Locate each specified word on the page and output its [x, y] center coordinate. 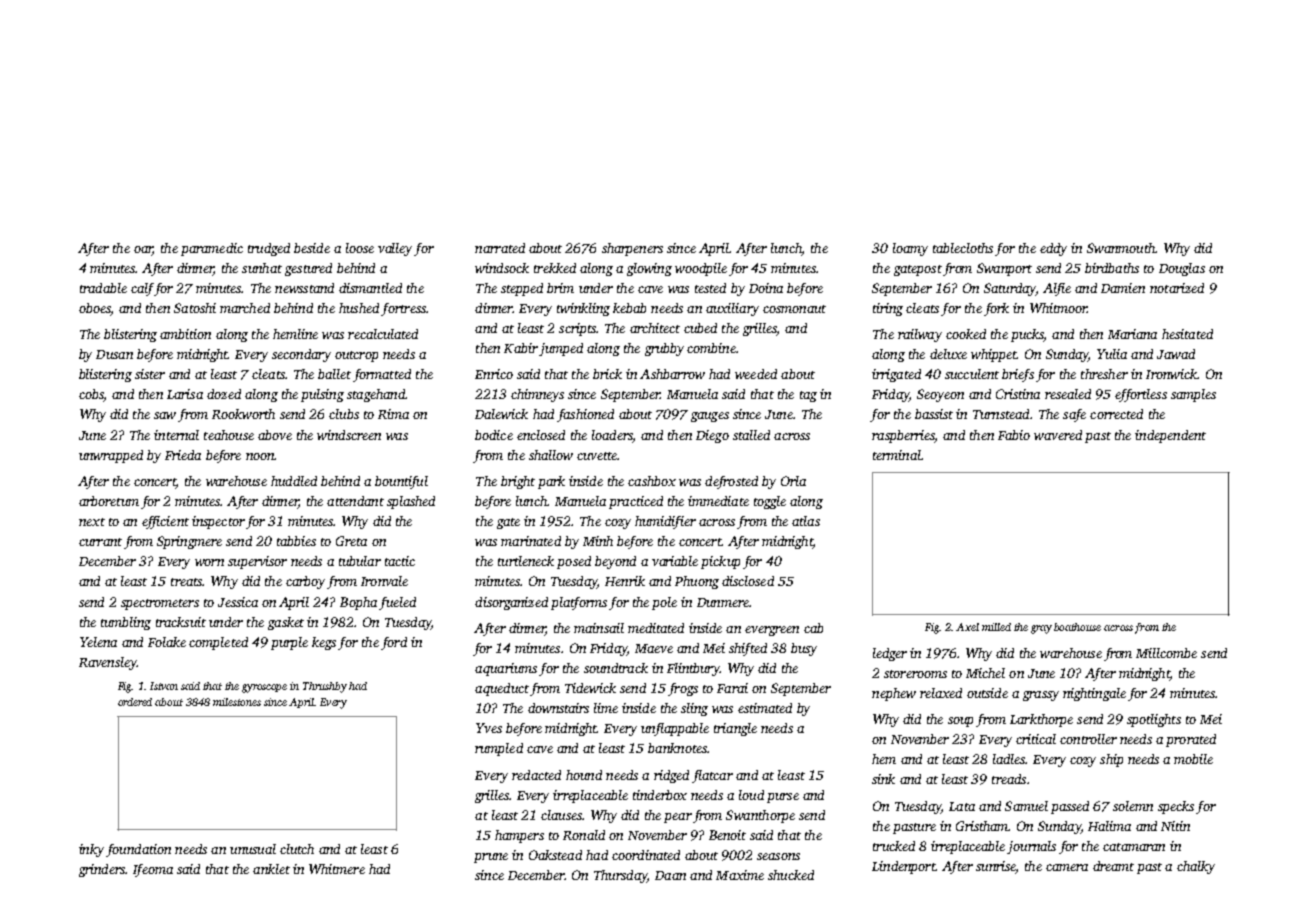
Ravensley [108, 663]
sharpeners [632, 249]
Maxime [740, 875]
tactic [400, 561]
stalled [751, 435]
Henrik [625, 581]
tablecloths [963, 248]
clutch [297, 849]
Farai [732, 688]
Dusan [114, 354]
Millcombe [1166, 653]
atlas [806, 521]
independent [1170, 436]
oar [143, 250]
